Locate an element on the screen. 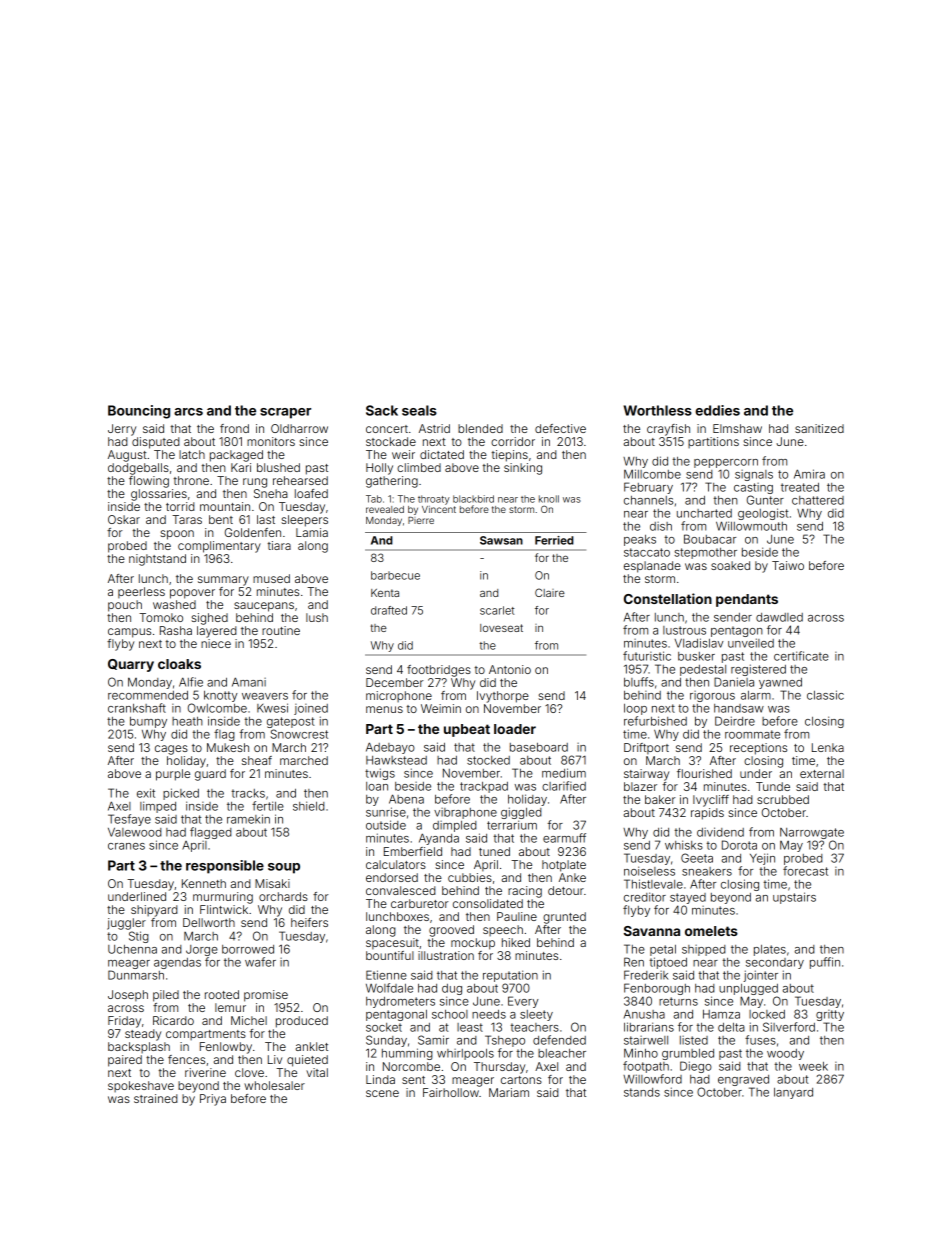 The height and width of the screenshot is (1233, 952). forecast is located at coordinates (805, 871).
